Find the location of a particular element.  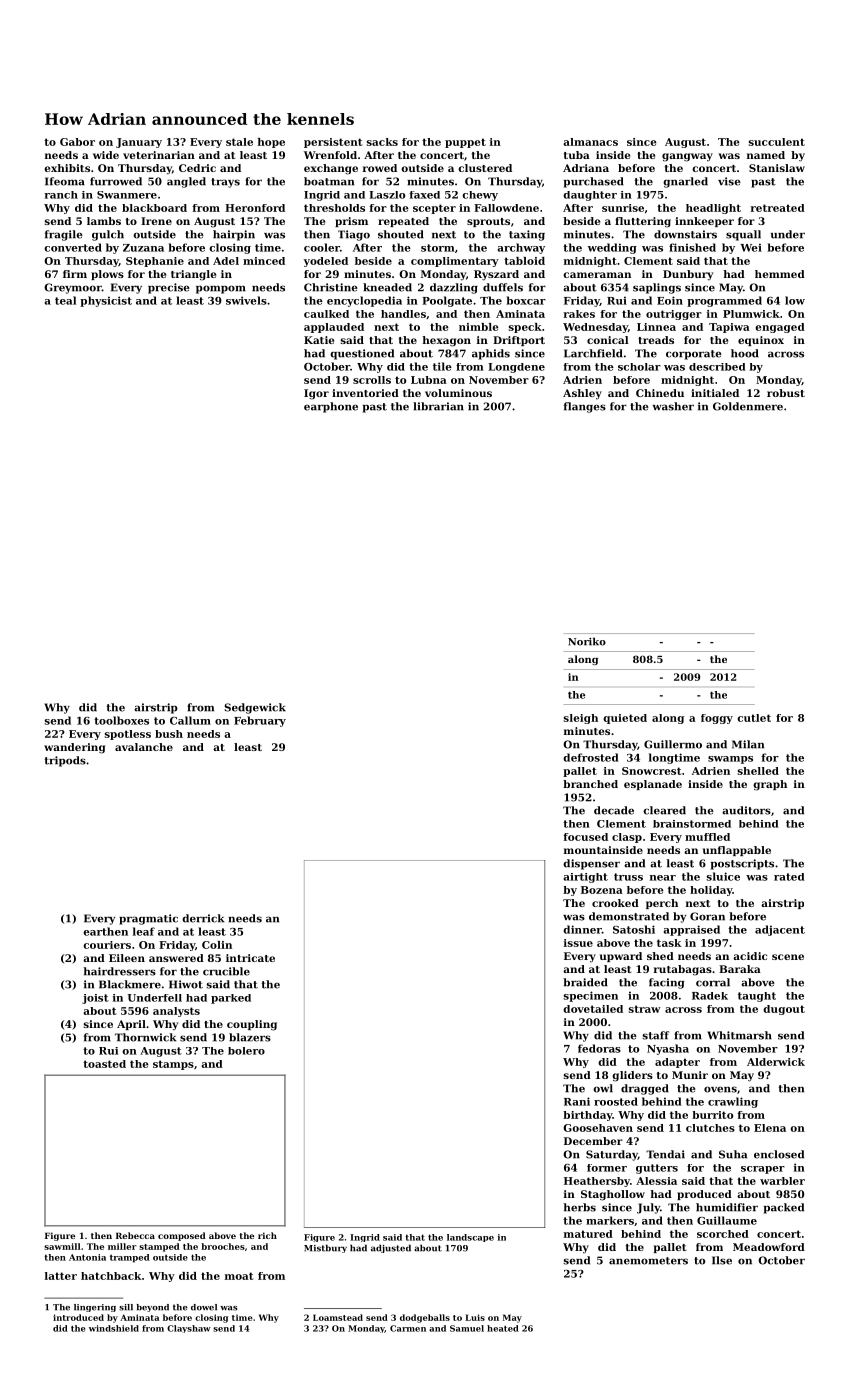

scholar is located at coordinates (639, 367).
